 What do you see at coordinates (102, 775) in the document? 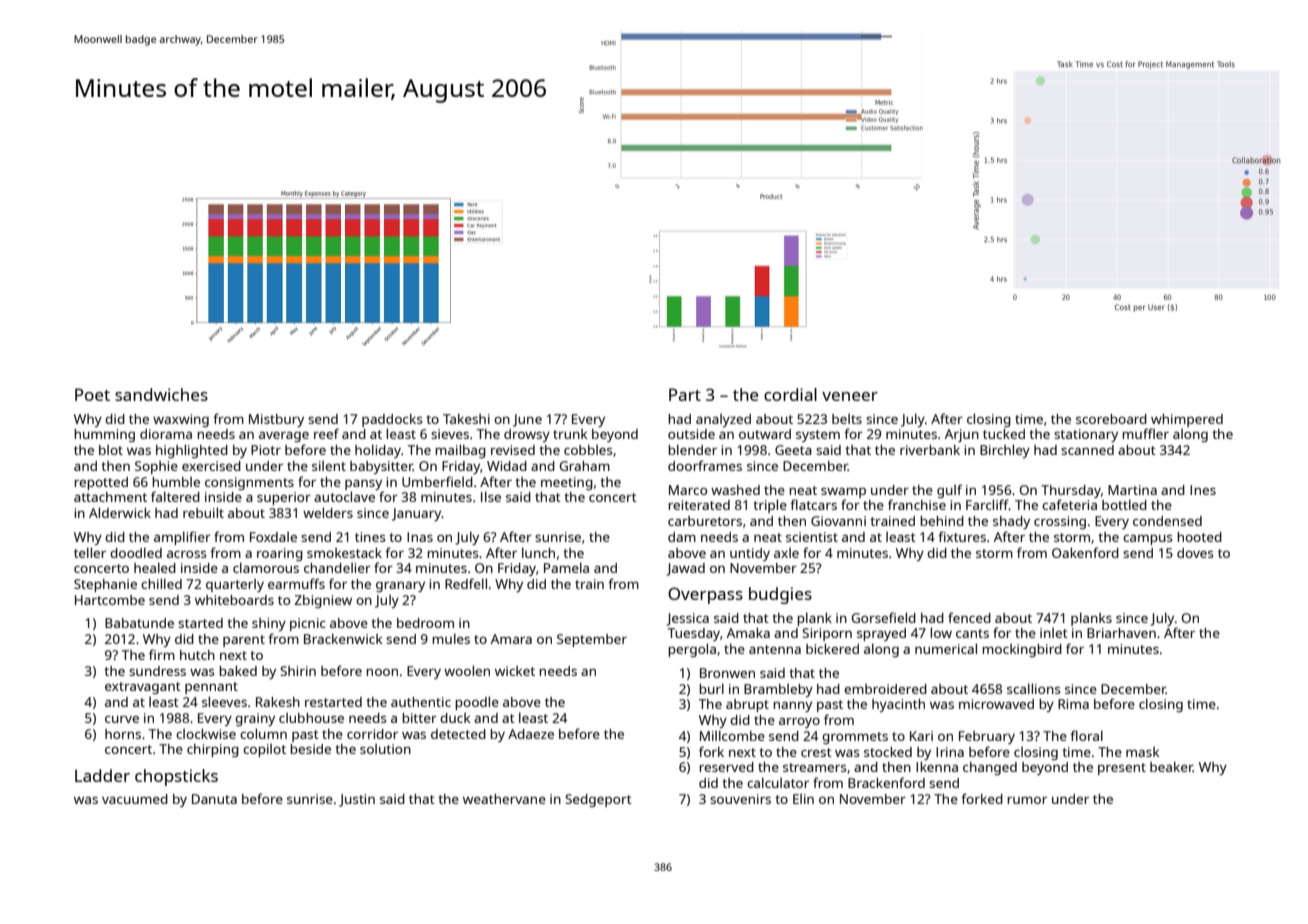
I see `Ladder` at bounding box center [102, 775].
